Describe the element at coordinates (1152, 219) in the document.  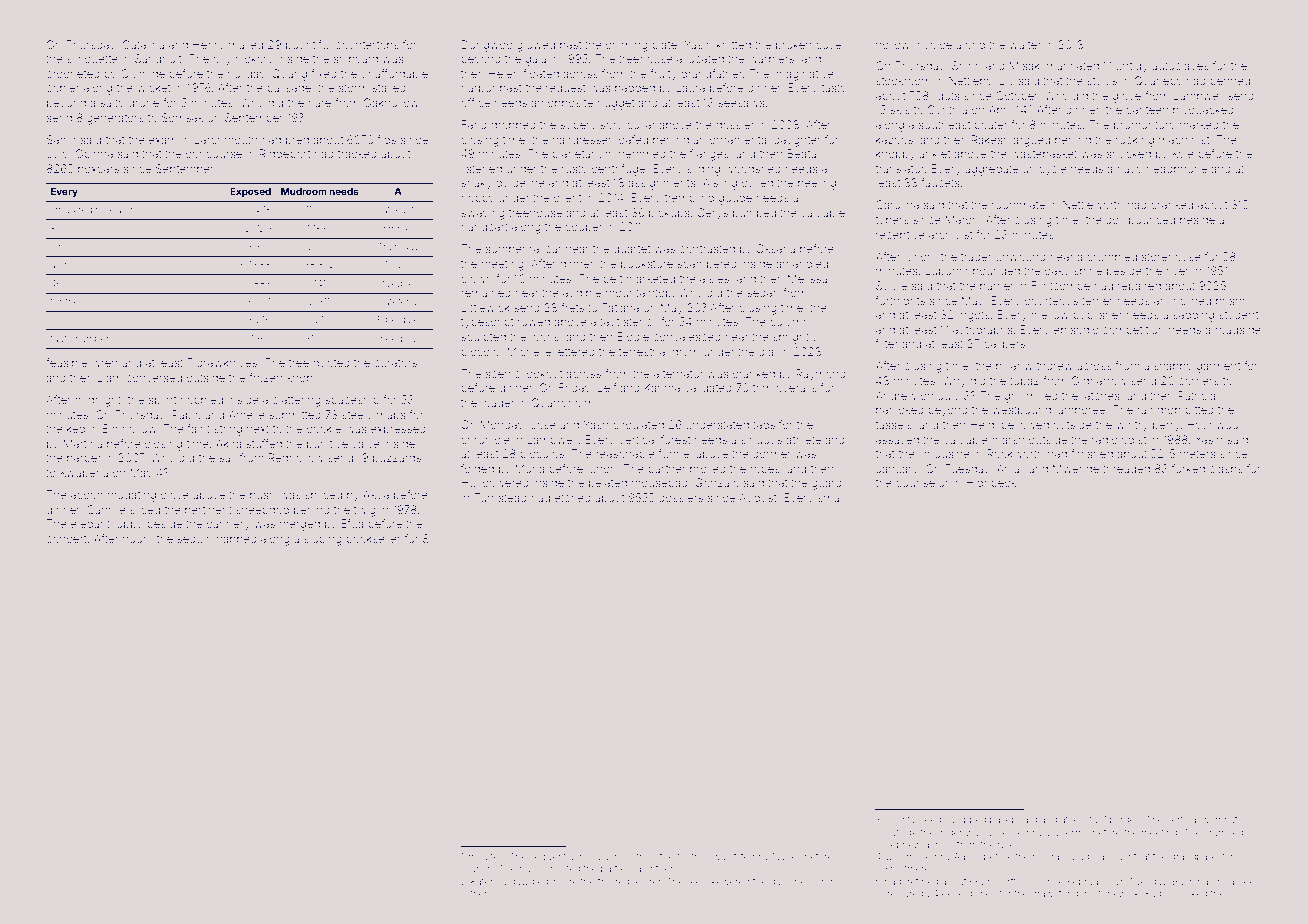
I see `bounced` at that location.
